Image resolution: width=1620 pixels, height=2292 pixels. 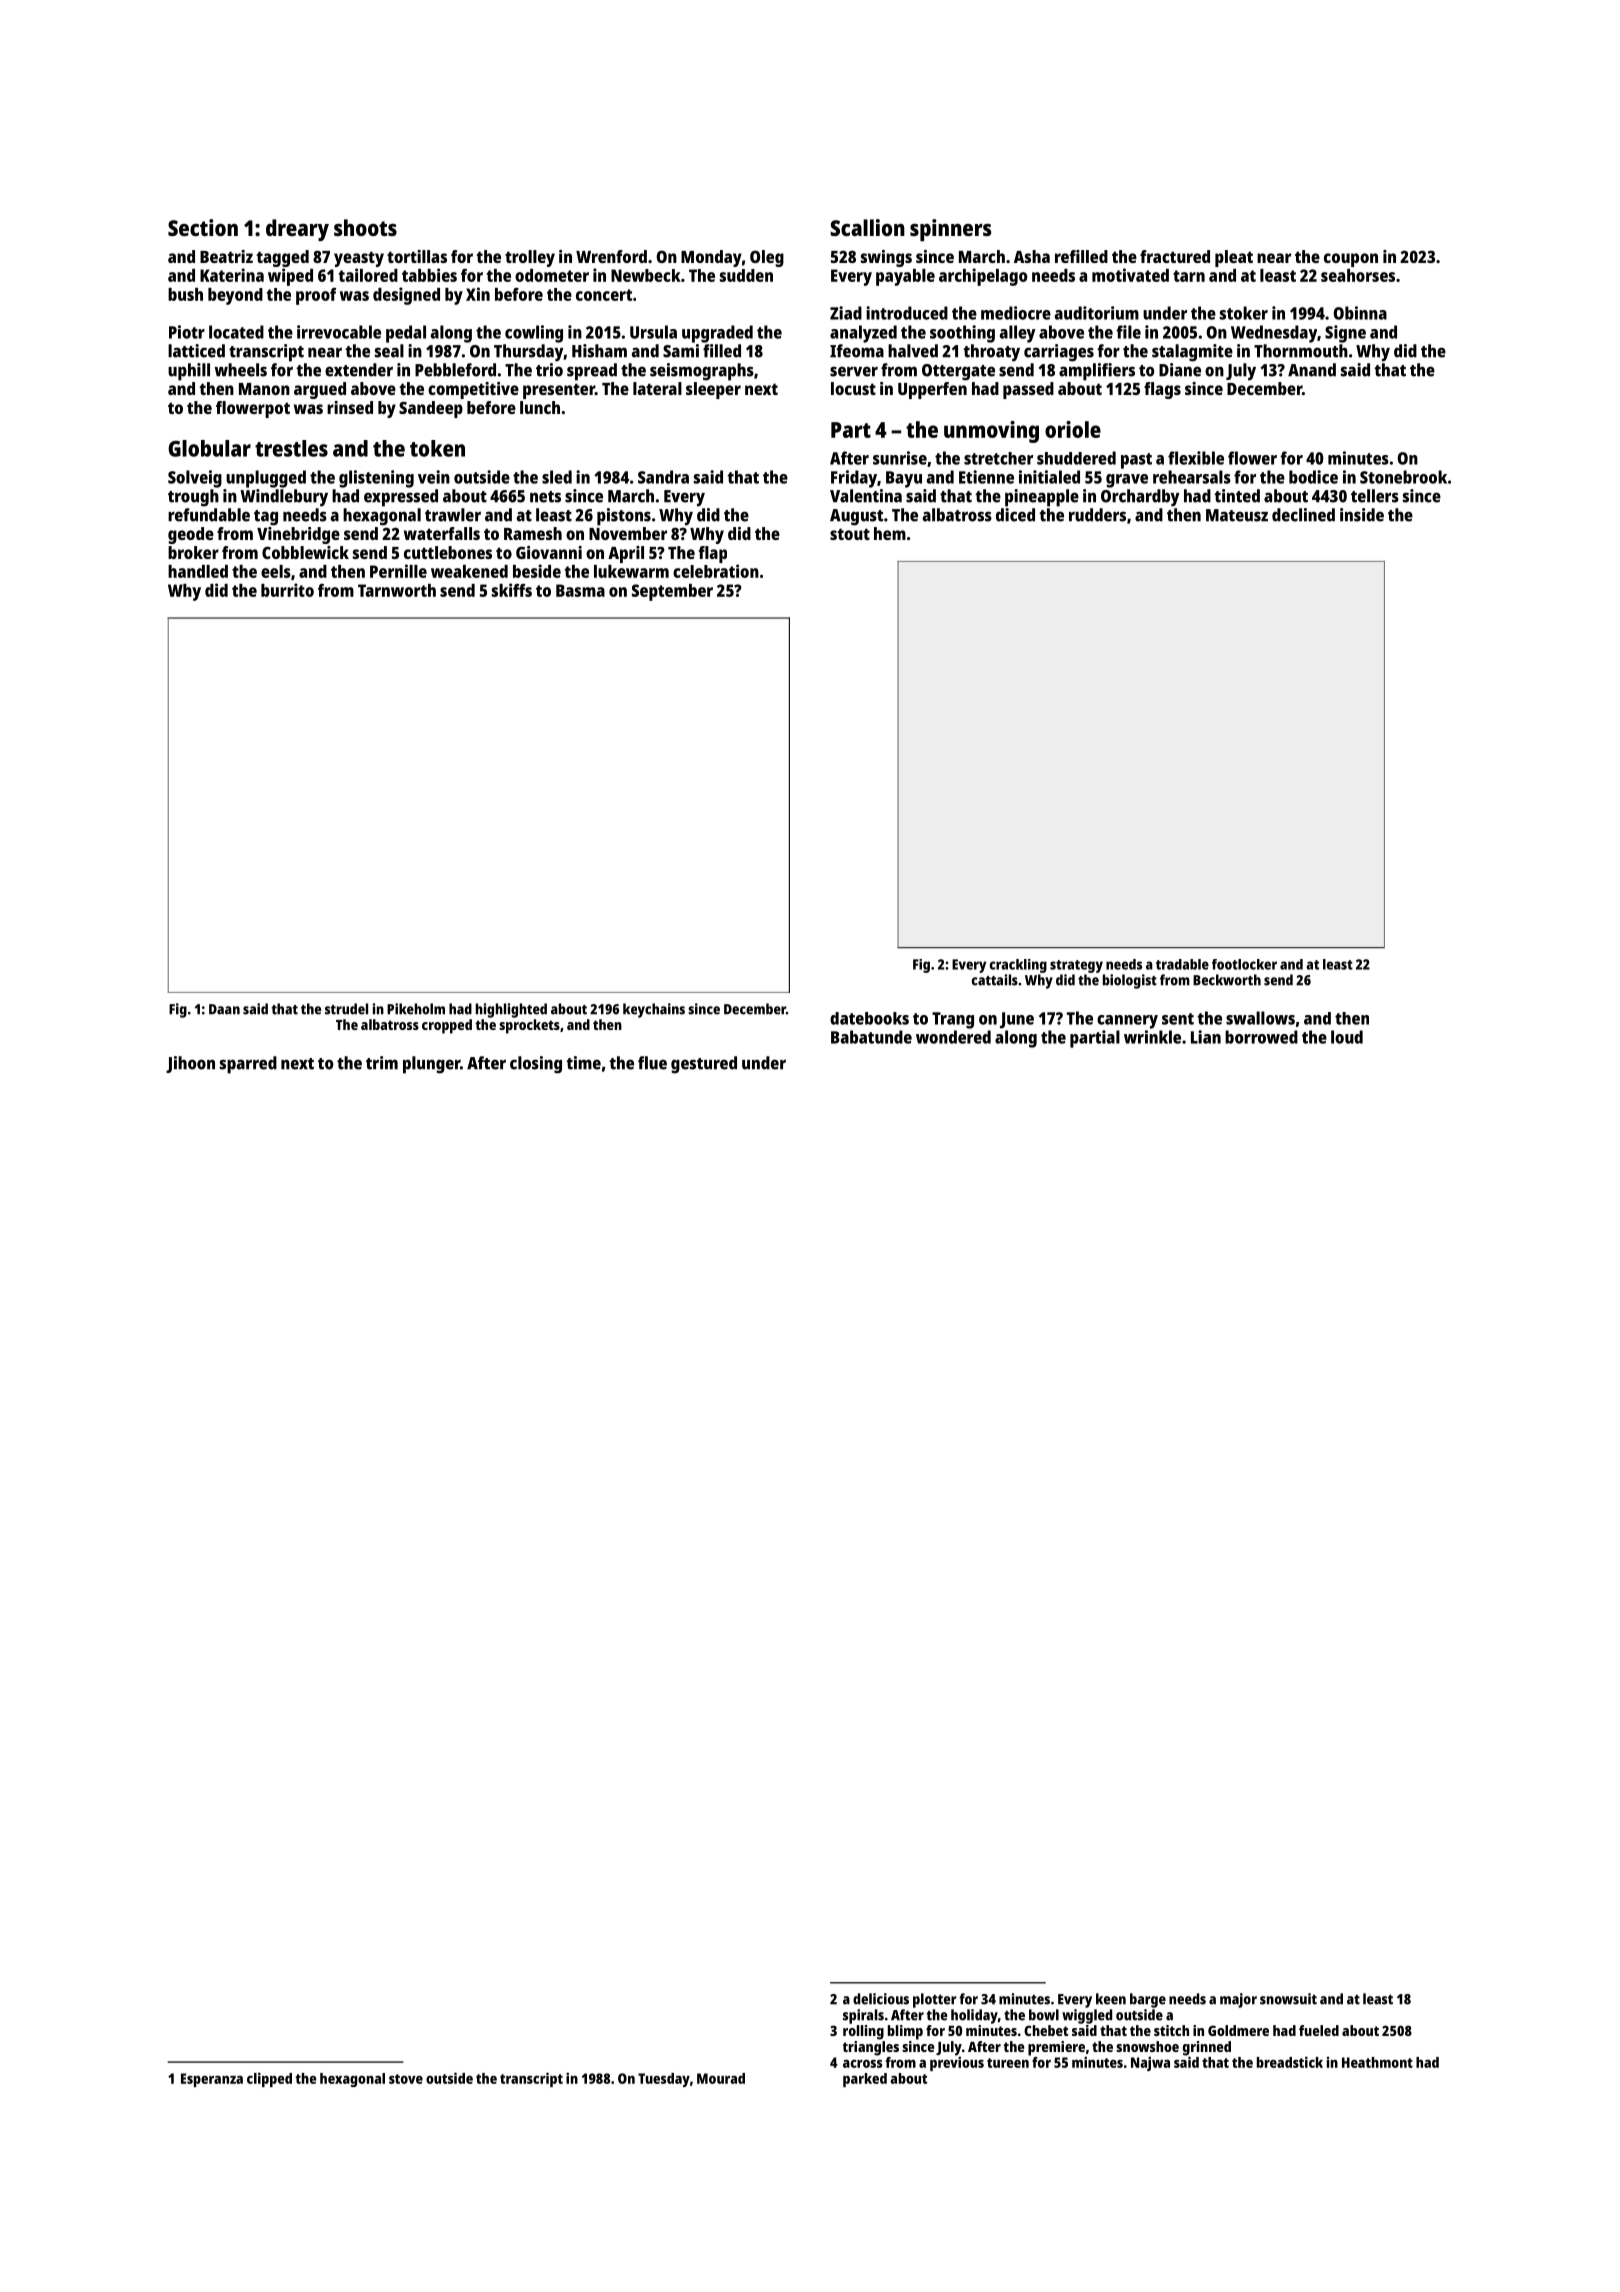 What do you see at coordinates (704, 1065) in the image?
I see `gestured` at bounding box center [704, 1065].
